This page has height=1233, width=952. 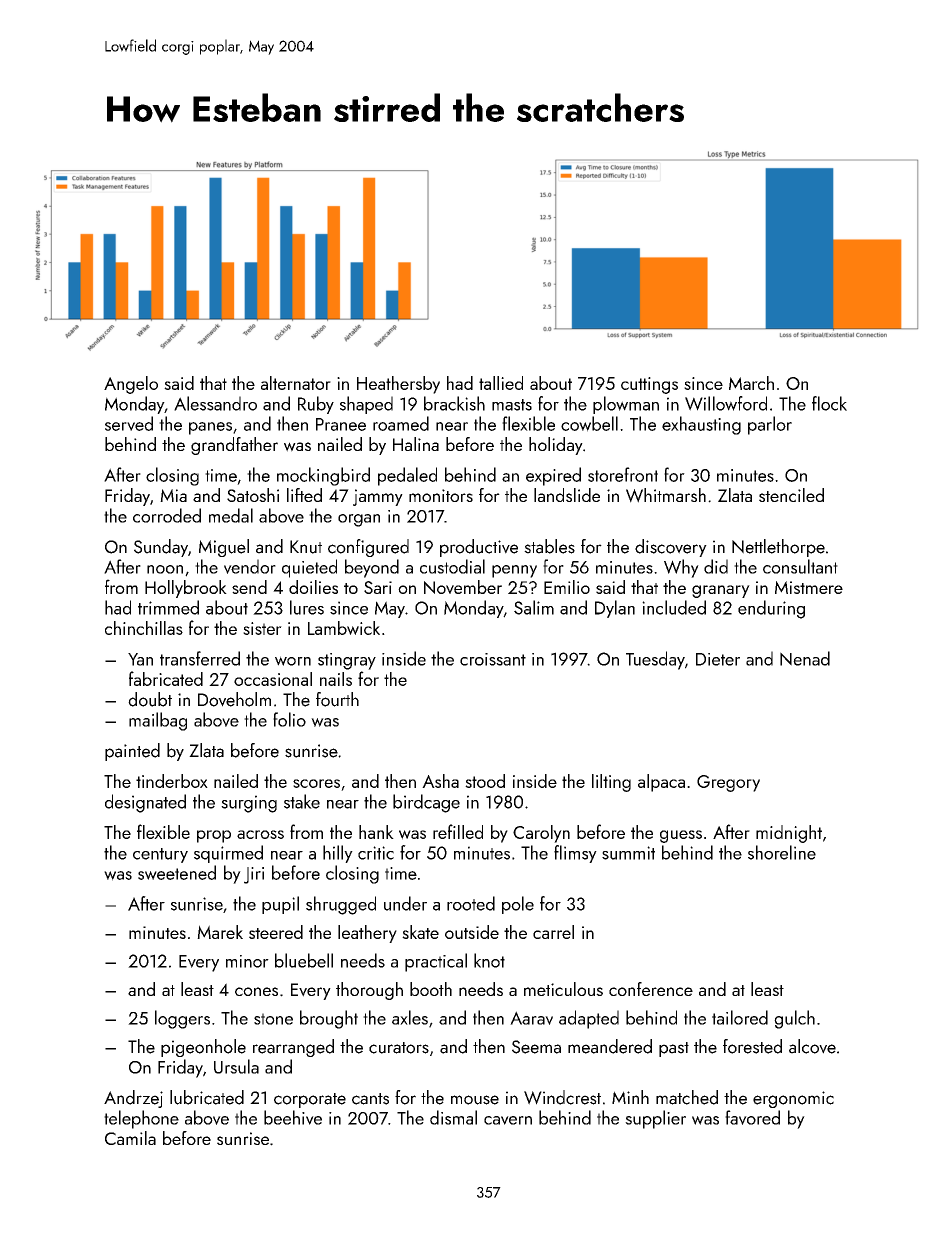 I want to click on telephone, so click(x=141, y=1119).
